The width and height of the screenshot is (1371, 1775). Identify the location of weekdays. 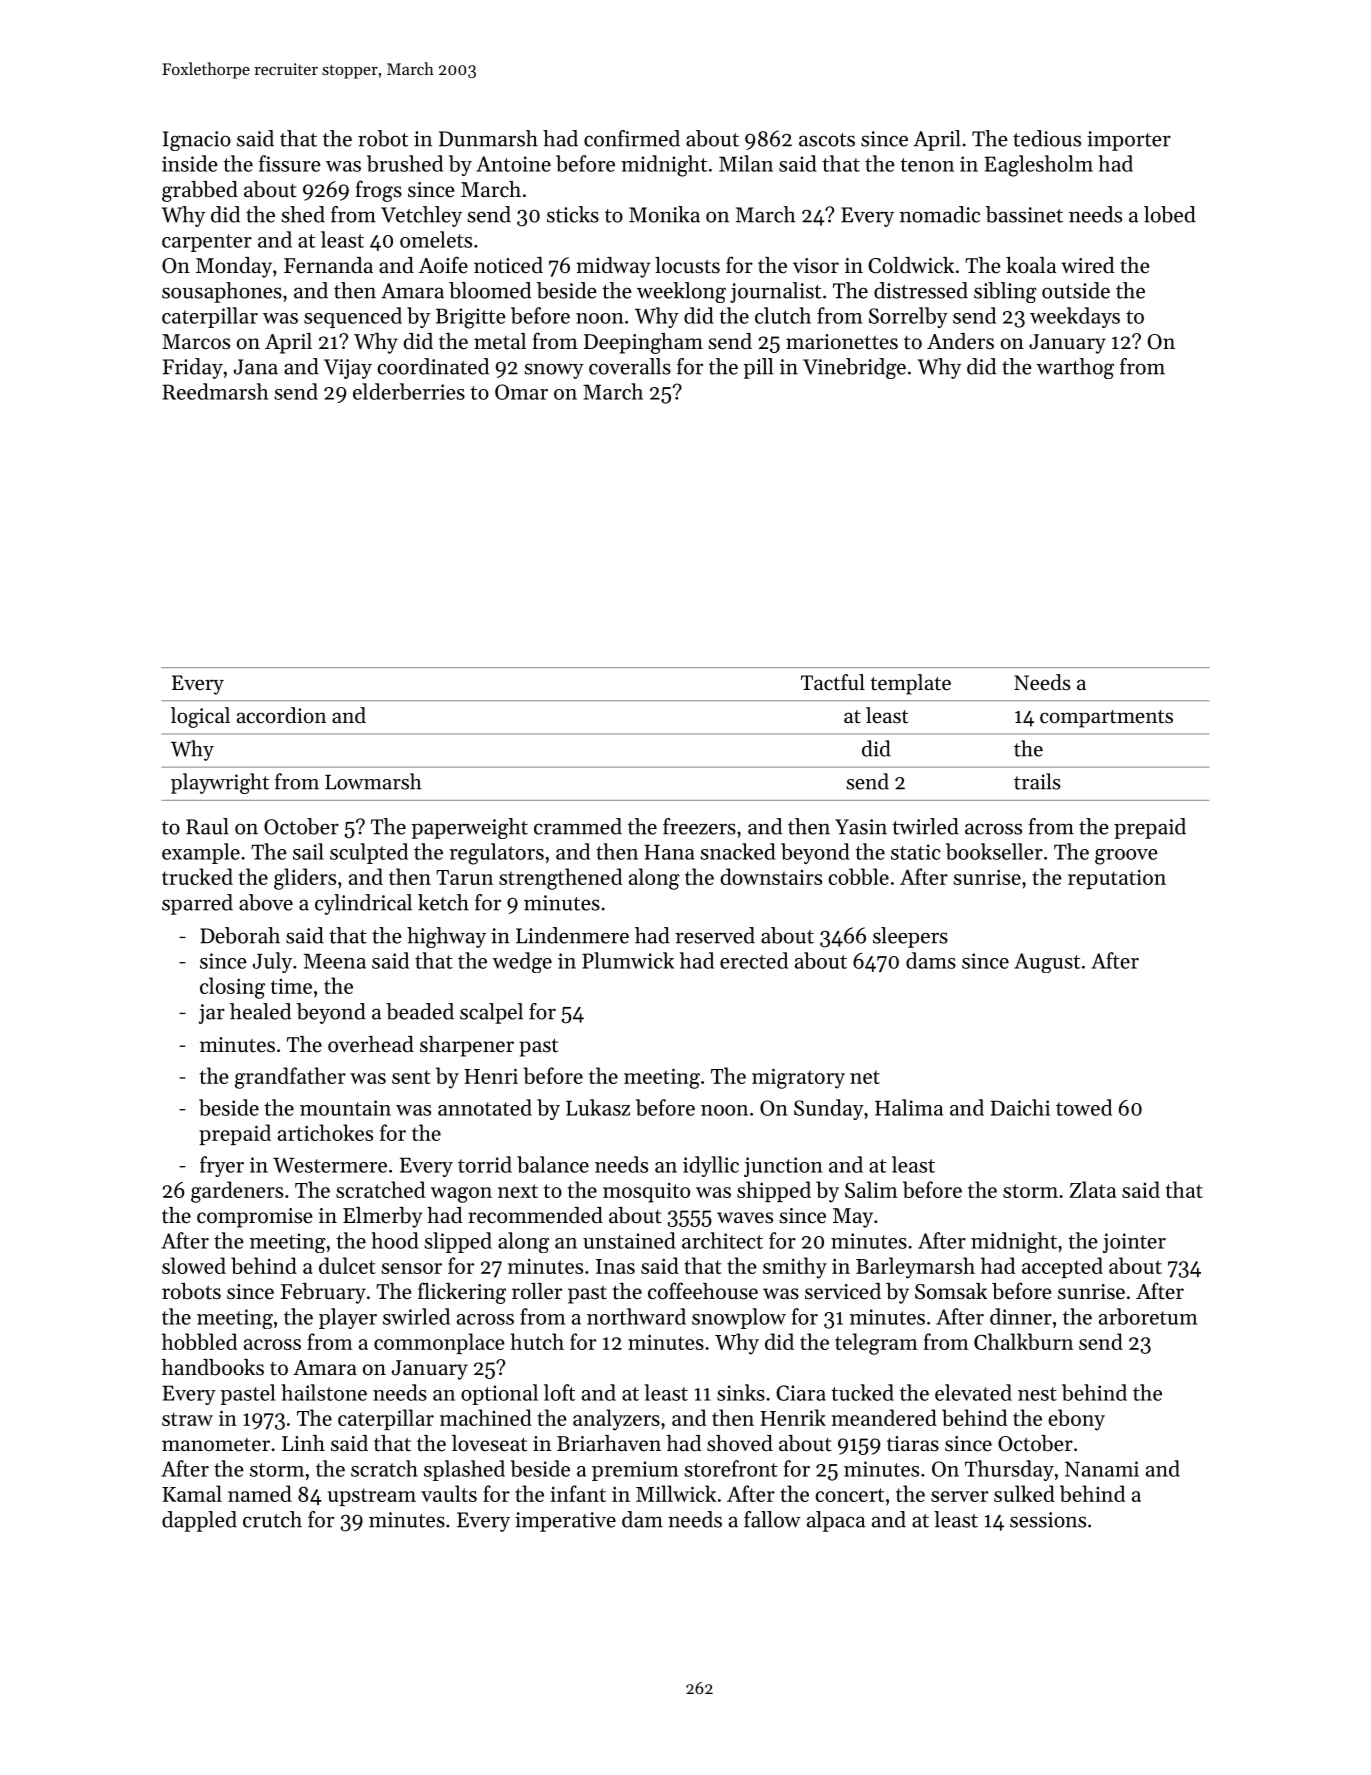
(1075, 317).
